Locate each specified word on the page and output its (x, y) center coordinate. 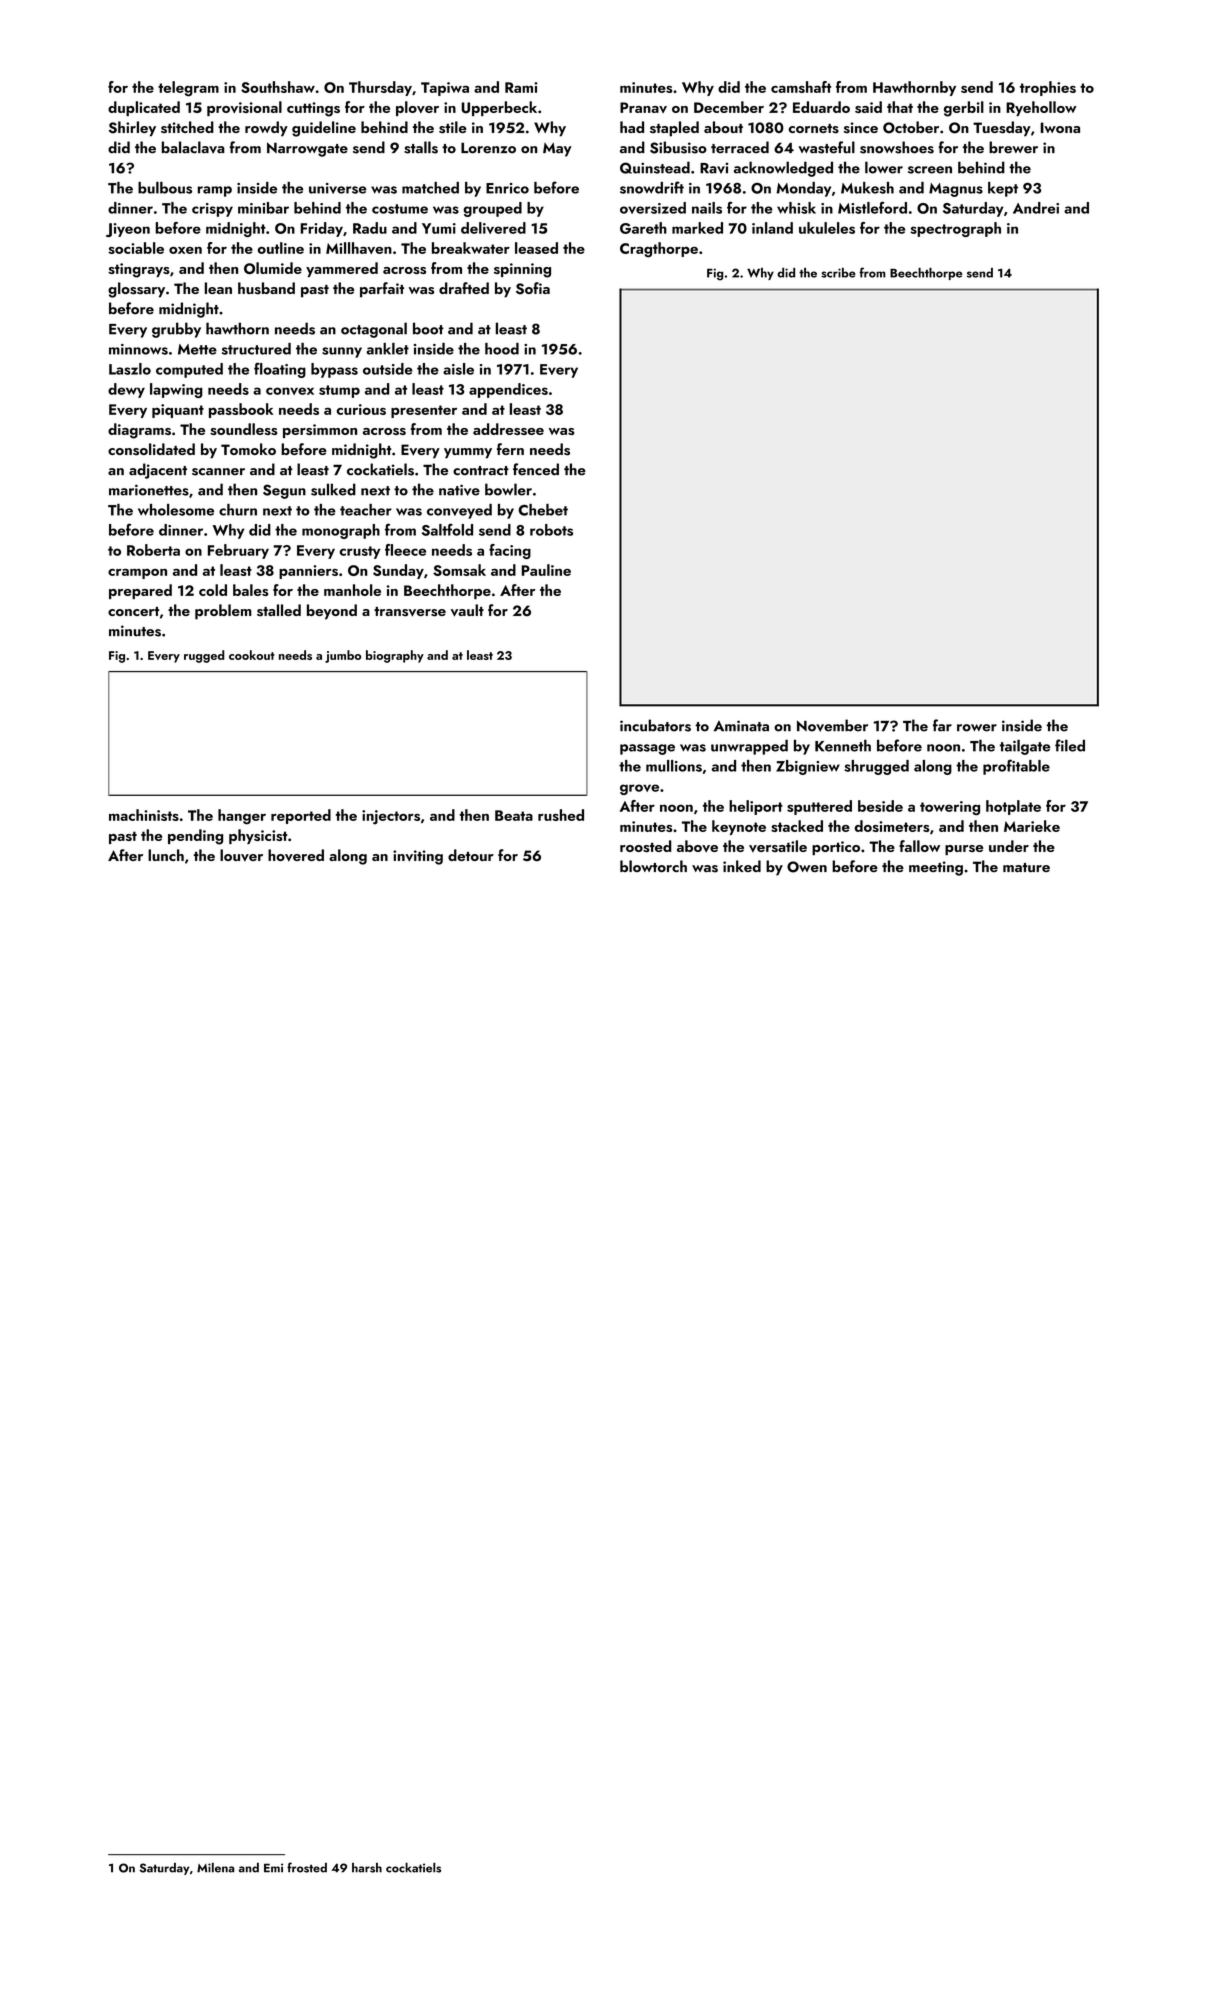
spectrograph (955, 229)
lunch (166, 855)
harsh (367, 1868)
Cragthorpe (659, 250)
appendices (508, 390)
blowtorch (653, 866)
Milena (215, 1868)
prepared (140, 591)
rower (977, 728)
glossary (136, 290)
